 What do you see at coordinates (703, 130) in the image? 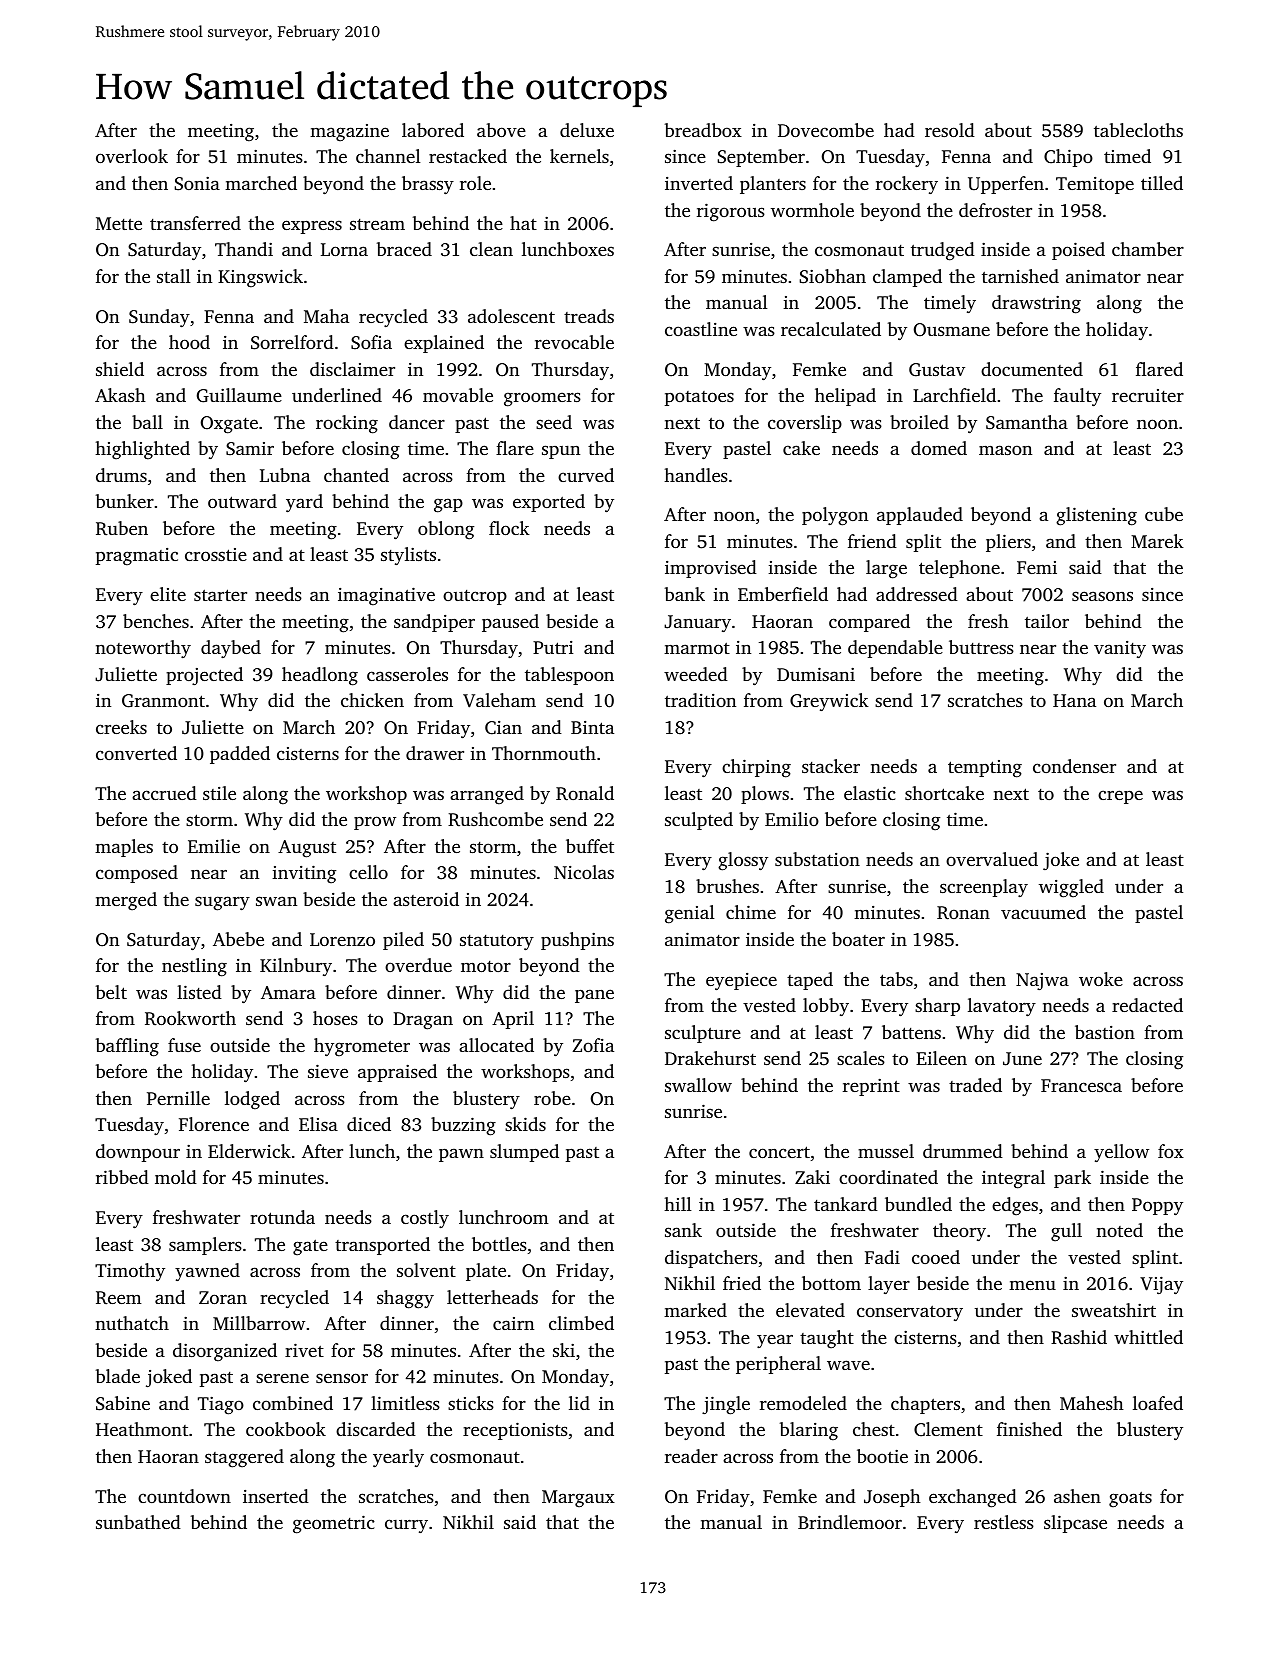
I see `breadbox` at bounding box center [703, 130].
